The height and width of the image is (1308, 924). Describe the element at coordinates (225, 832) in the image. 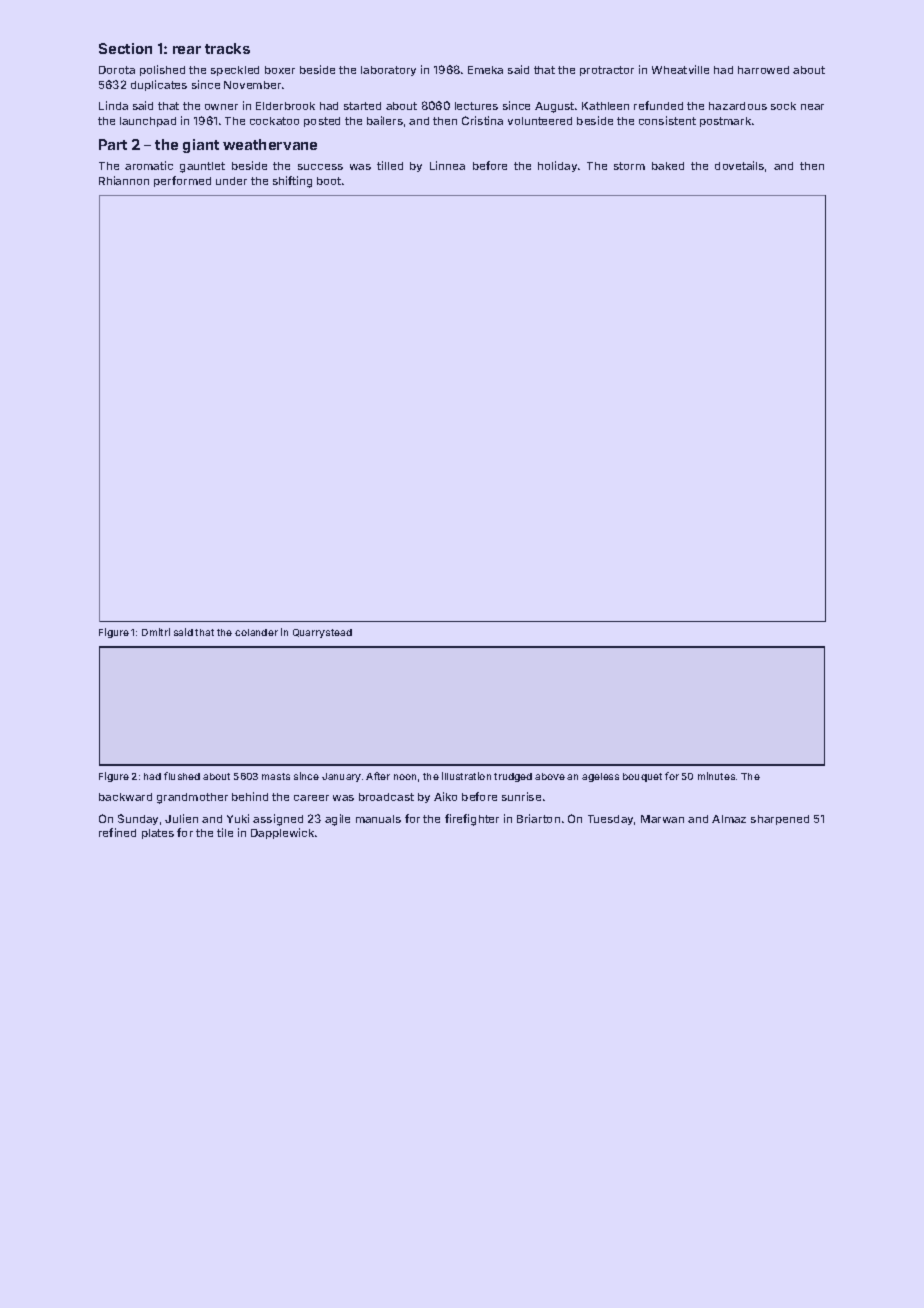

I see `tile` at that location.
